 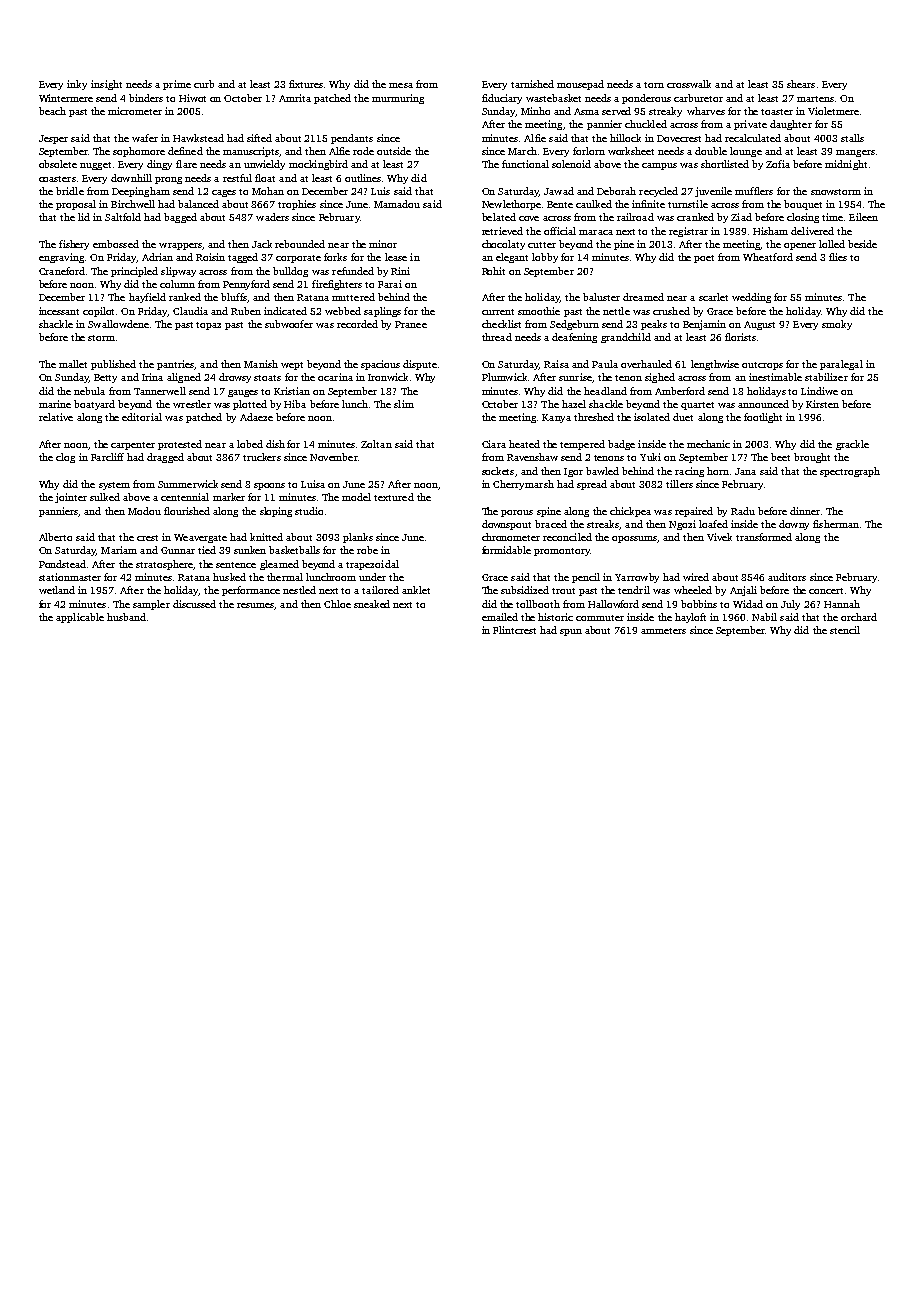 What do you see at coordinates (194, 604) in the screenshot?
I see `discussed` at bounding box center [194, 604].
